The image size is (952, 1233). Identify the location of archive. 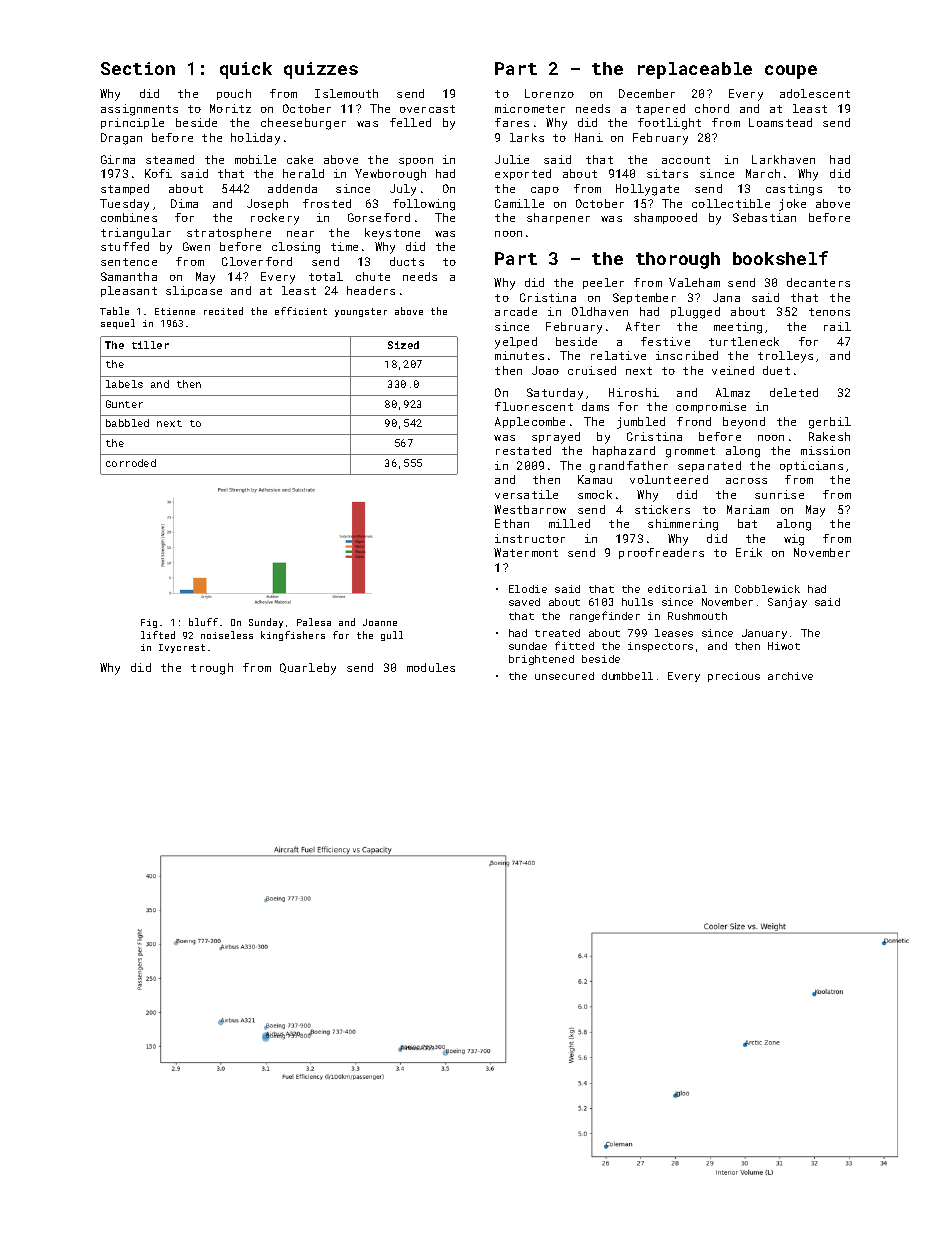
(790, 676).
